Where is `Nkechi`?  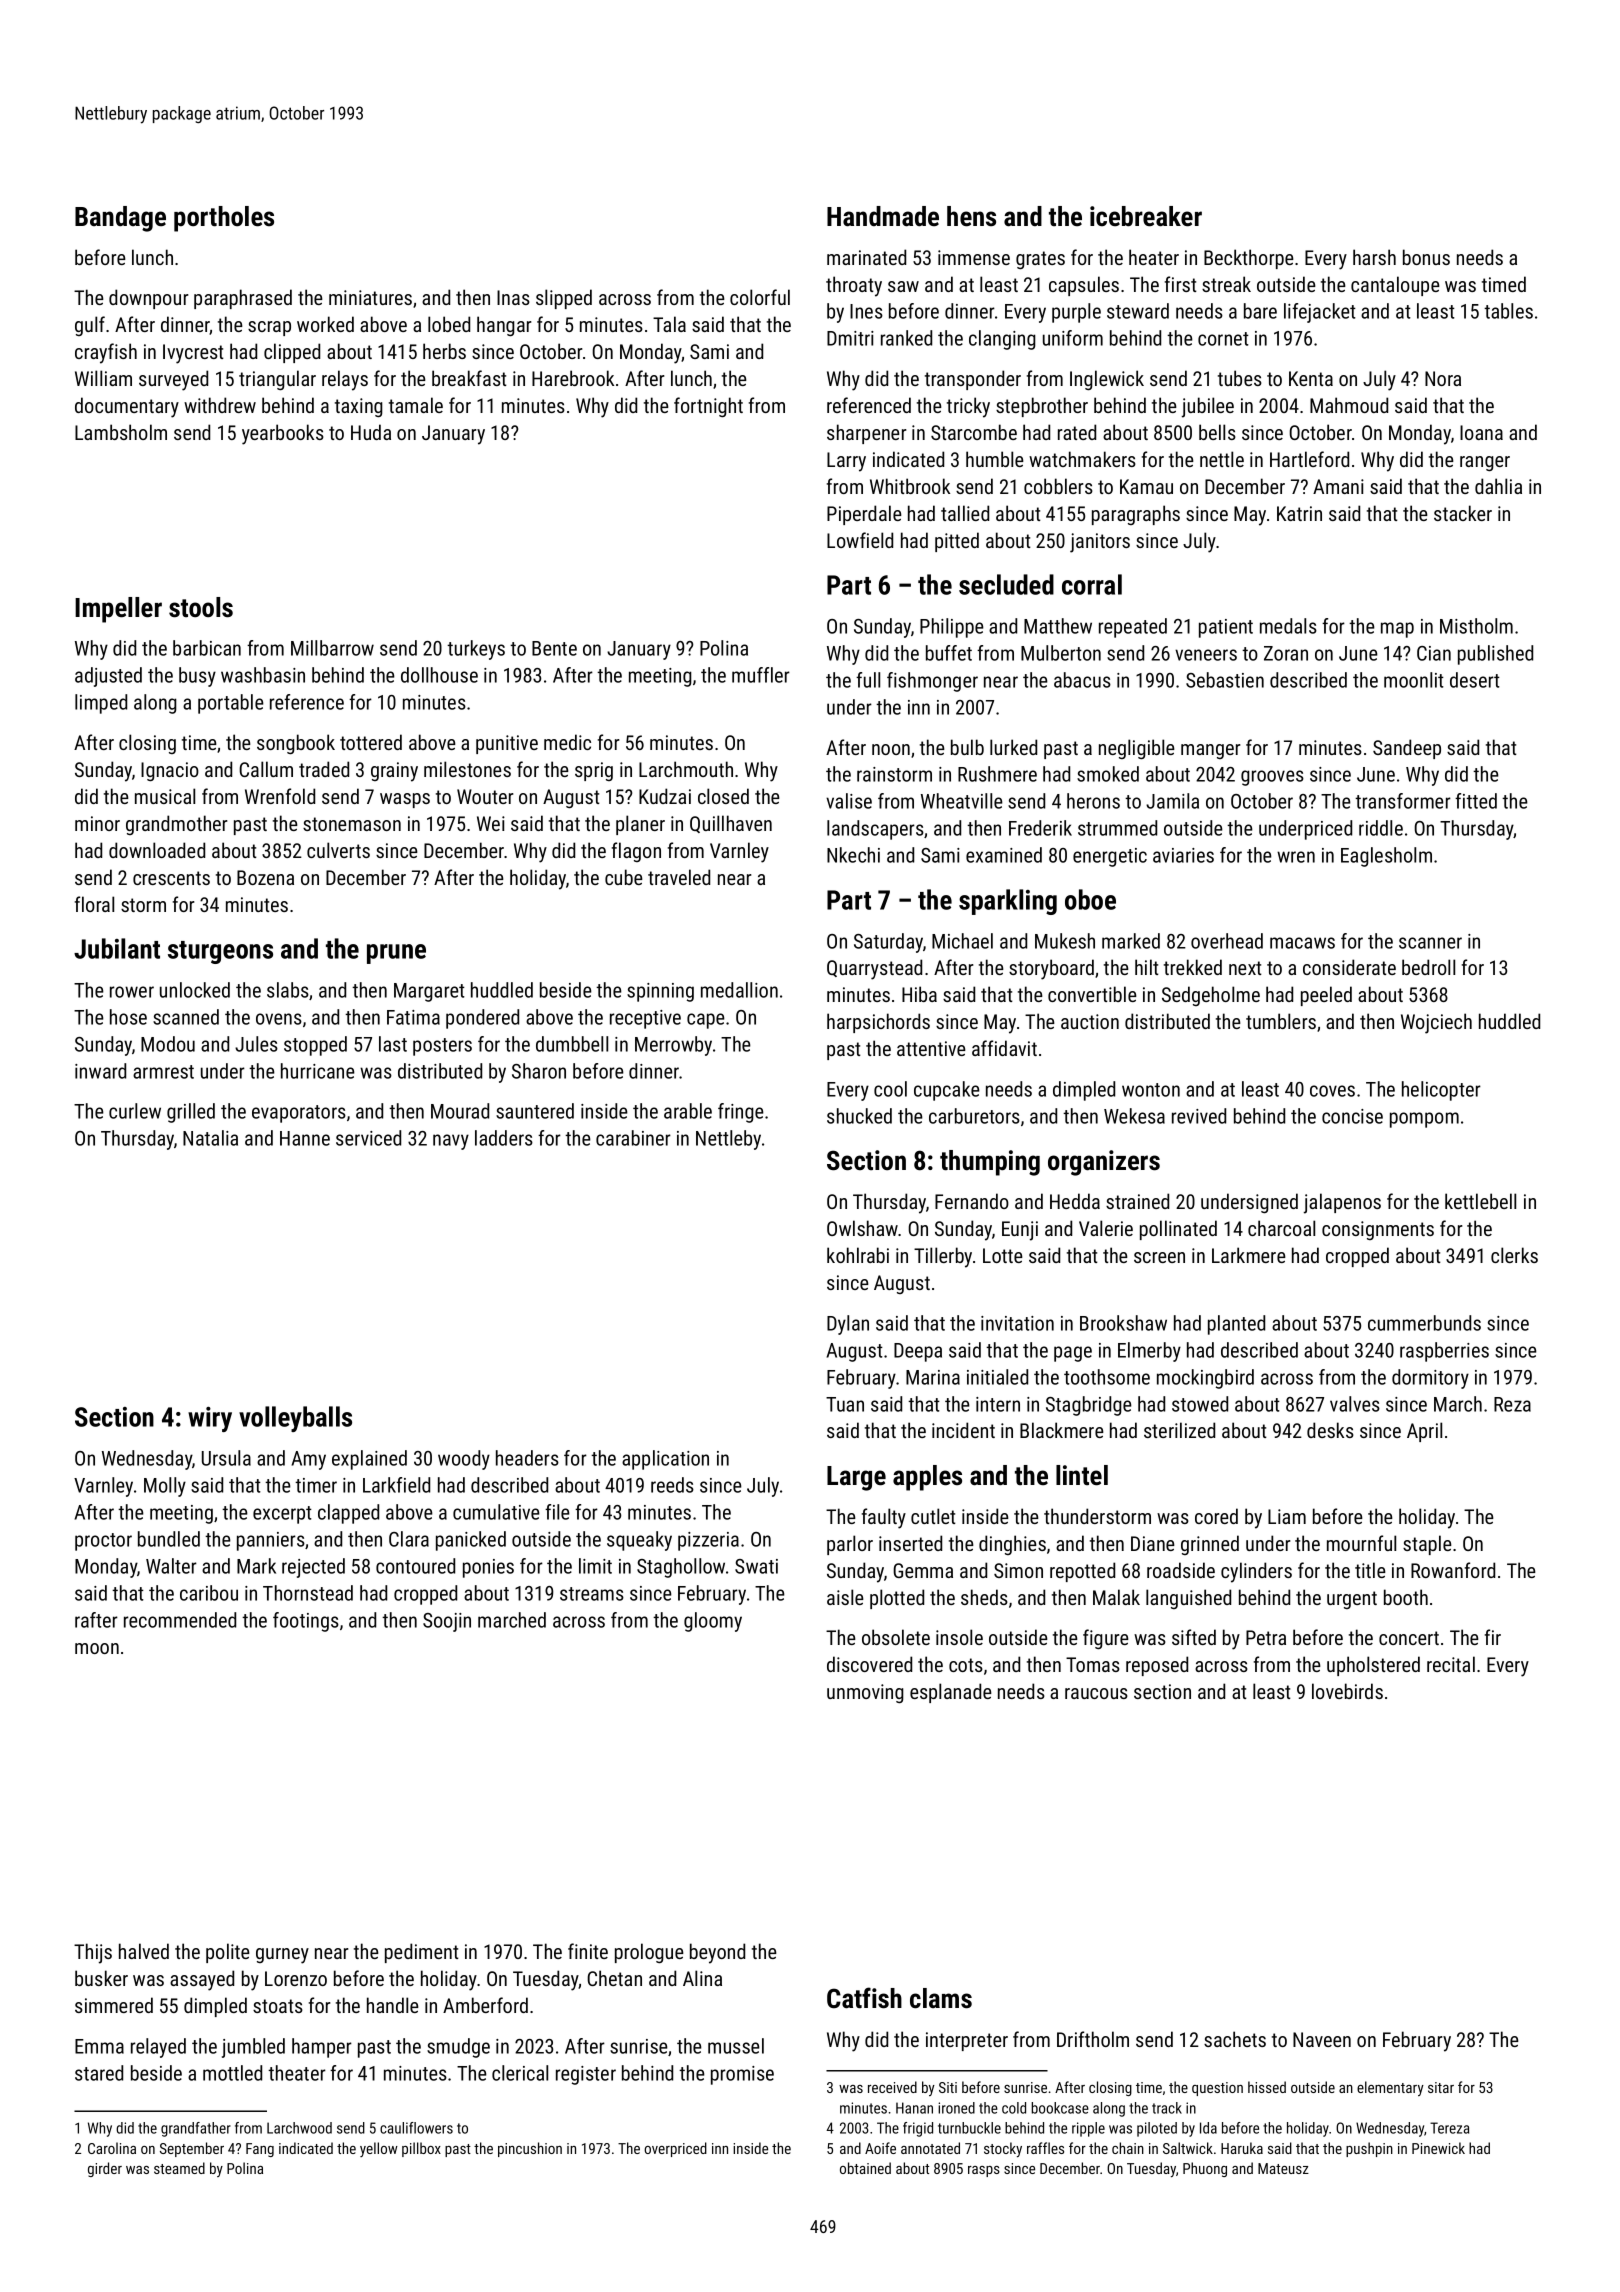
Nkechi is located at coordinates (853, 855).
